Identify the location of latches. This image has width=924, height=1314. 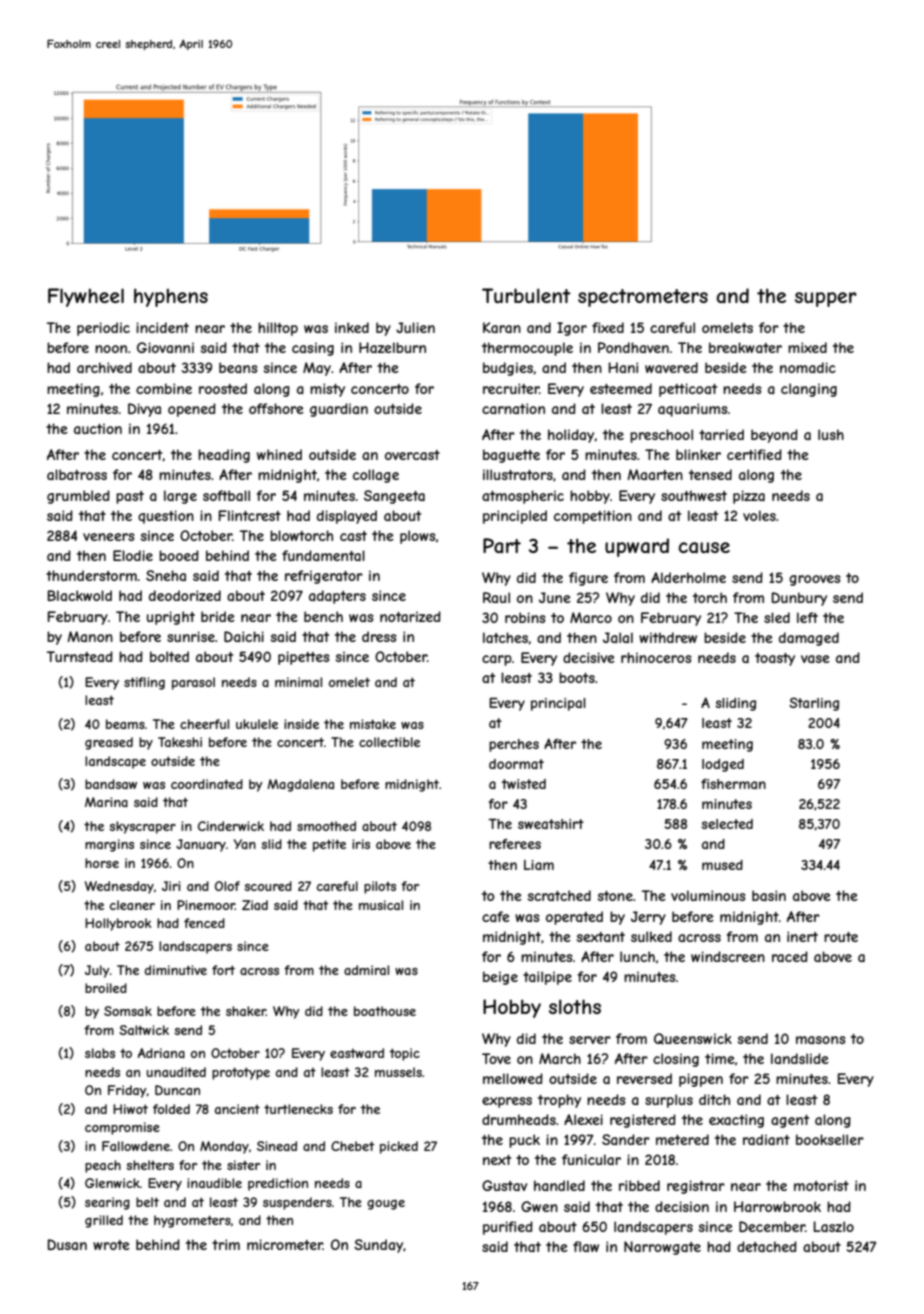
(506, 638).
